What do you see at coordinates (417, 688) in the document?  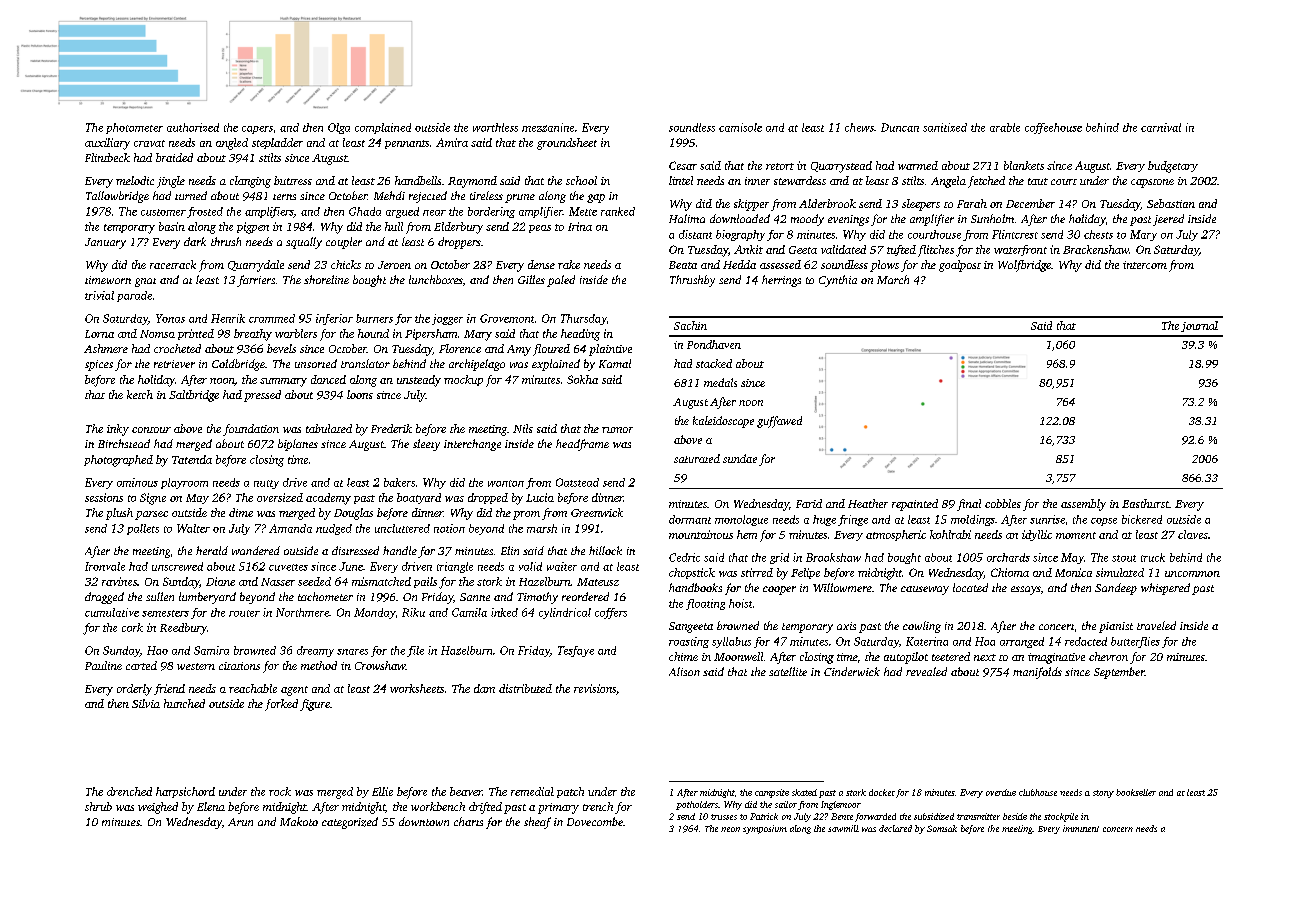 I see `worksheets` at bounding box center [417, 688].
